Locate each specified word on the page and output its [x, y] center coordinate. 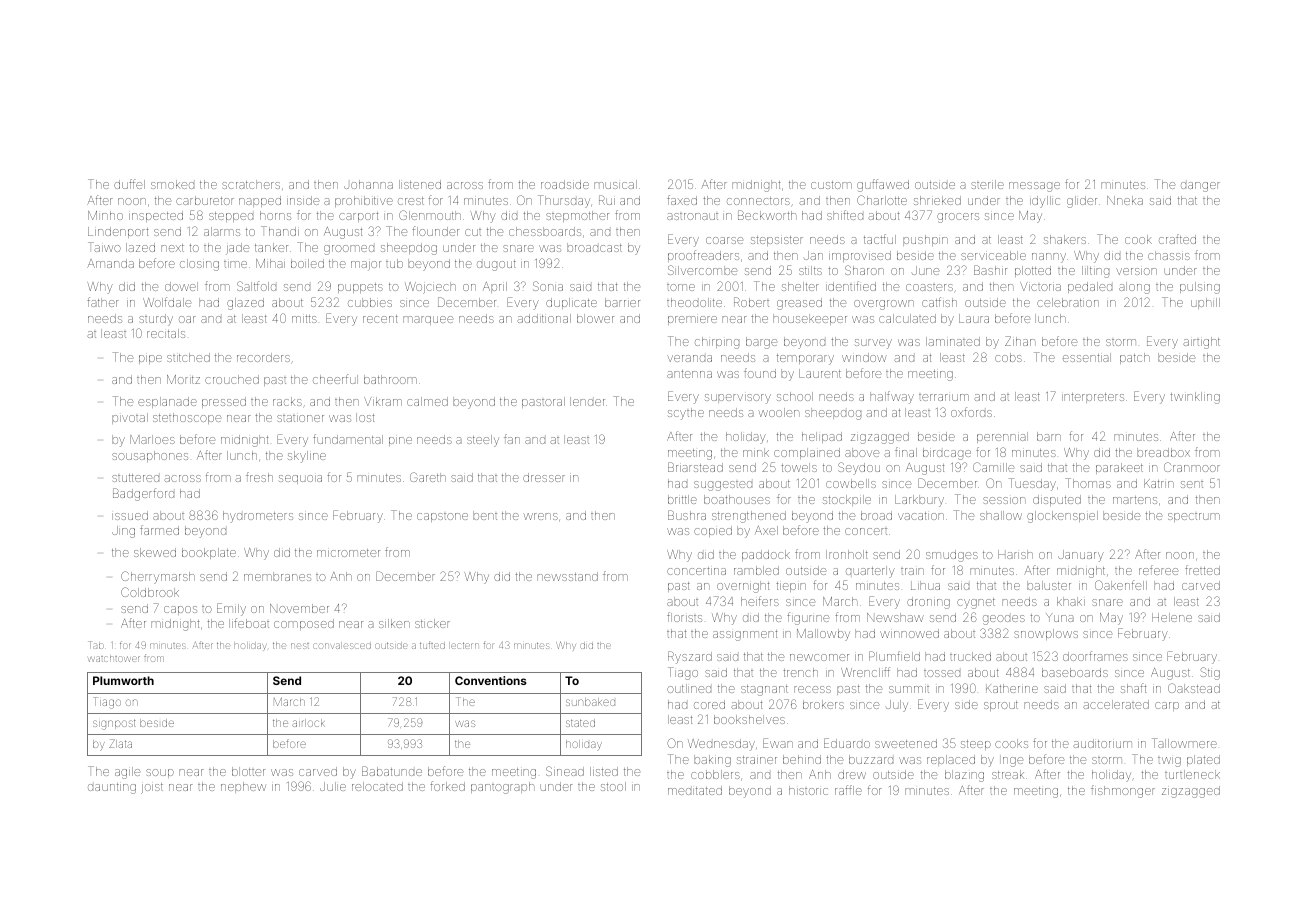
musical [615, 184]
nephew [243, 787]
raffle [848, 790]
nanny [1049, 258]
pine [400, 441]
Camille [993, 467]
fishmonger [1123, 791]
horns [275, 215]
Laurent [820, 373]
